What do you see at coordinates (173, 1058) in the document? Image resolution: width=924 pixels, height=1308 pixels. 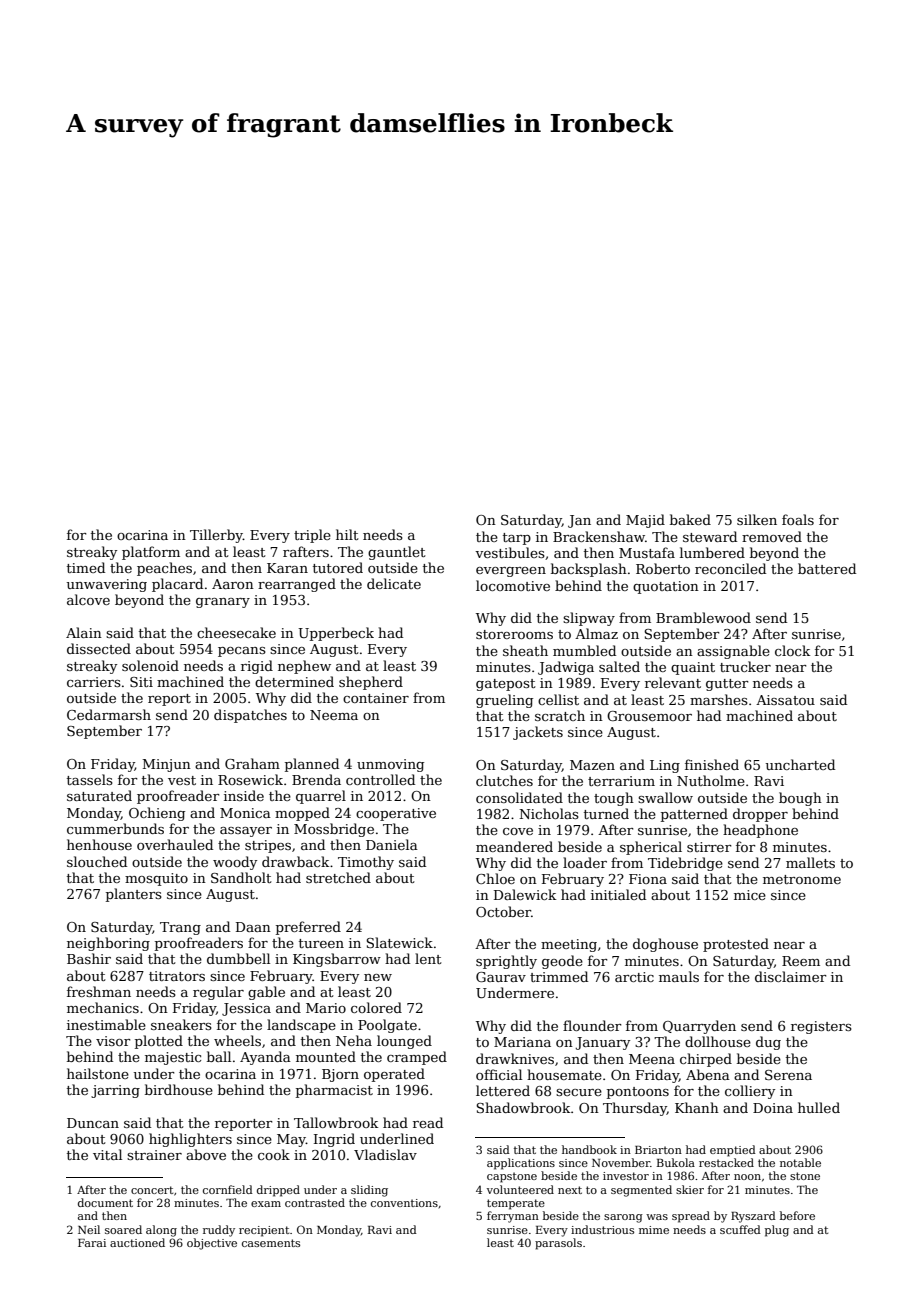 I see `majestic` at bounding box center [173, 1058].
